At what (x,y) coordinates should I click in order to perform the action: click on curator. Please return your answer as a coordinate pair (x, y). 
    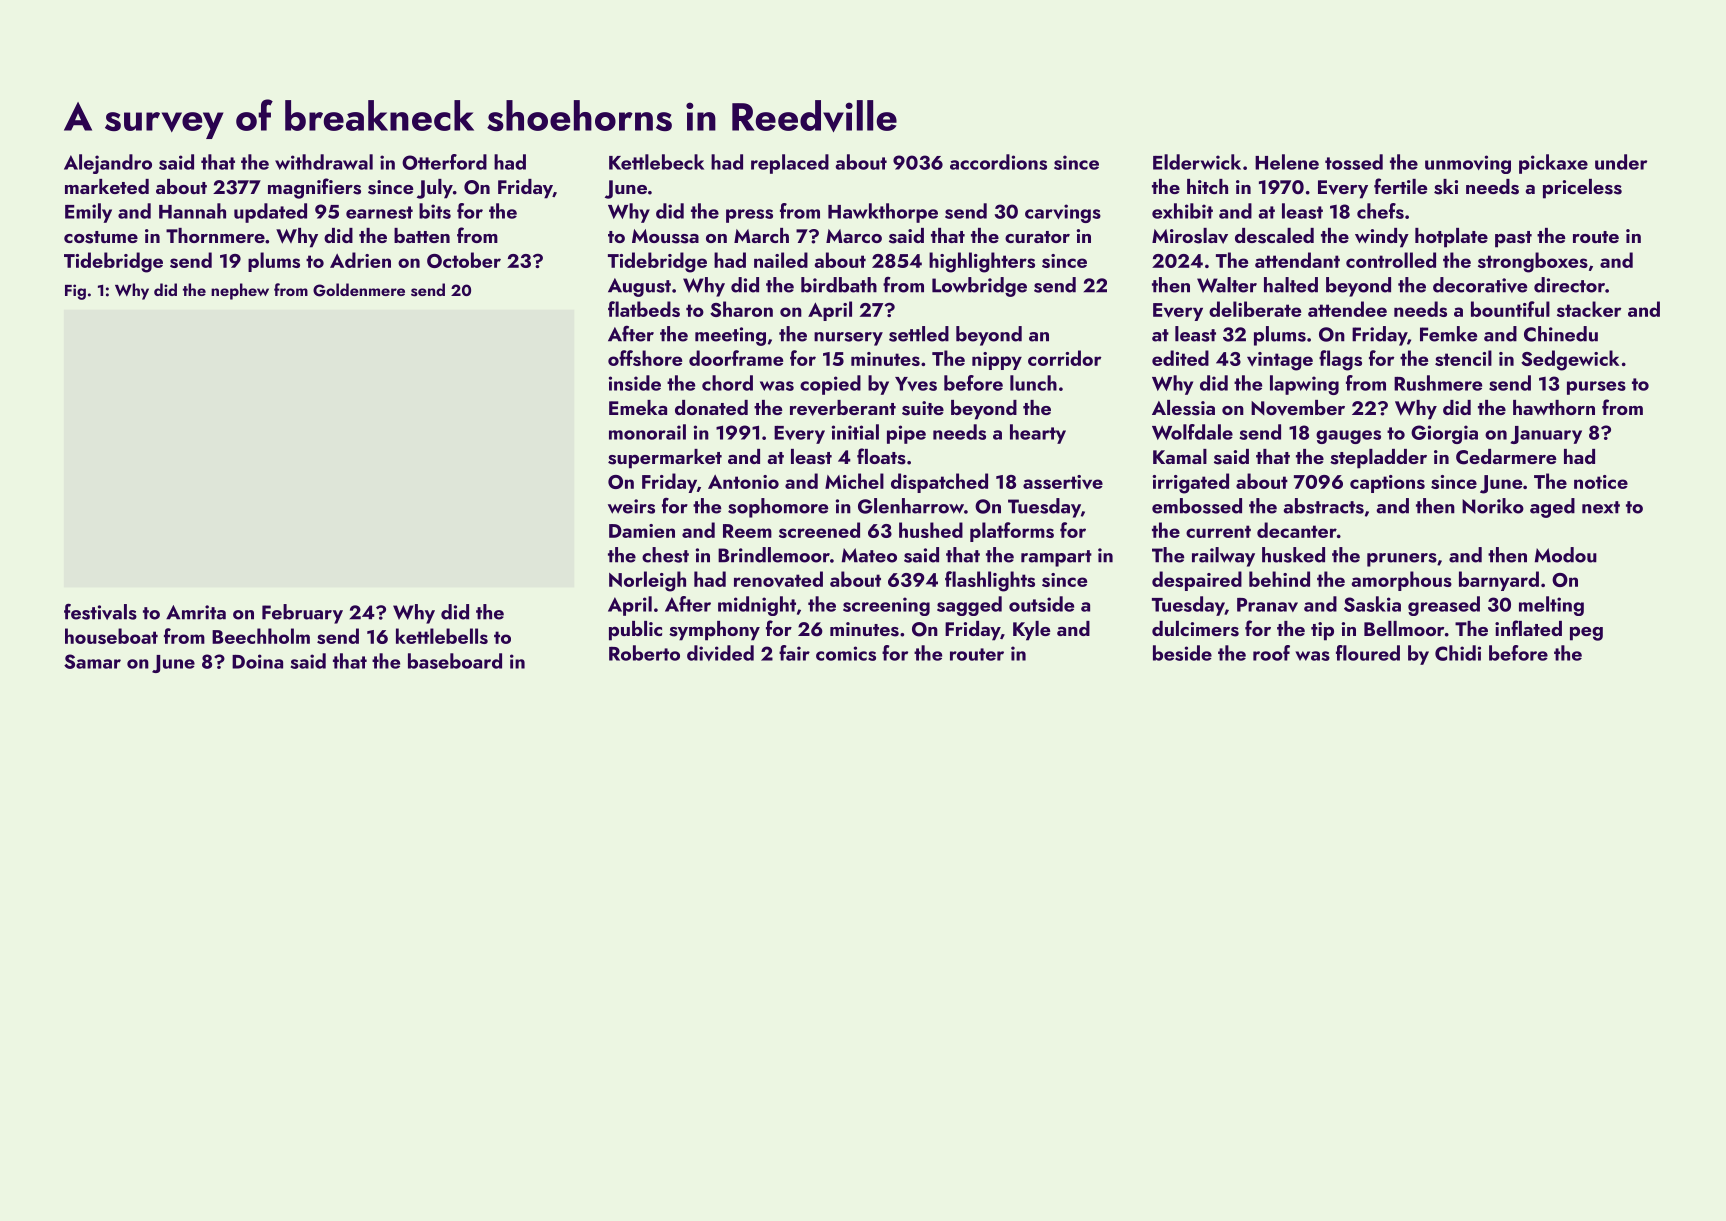
    Looking at the image, I should click on (1037, 237).
